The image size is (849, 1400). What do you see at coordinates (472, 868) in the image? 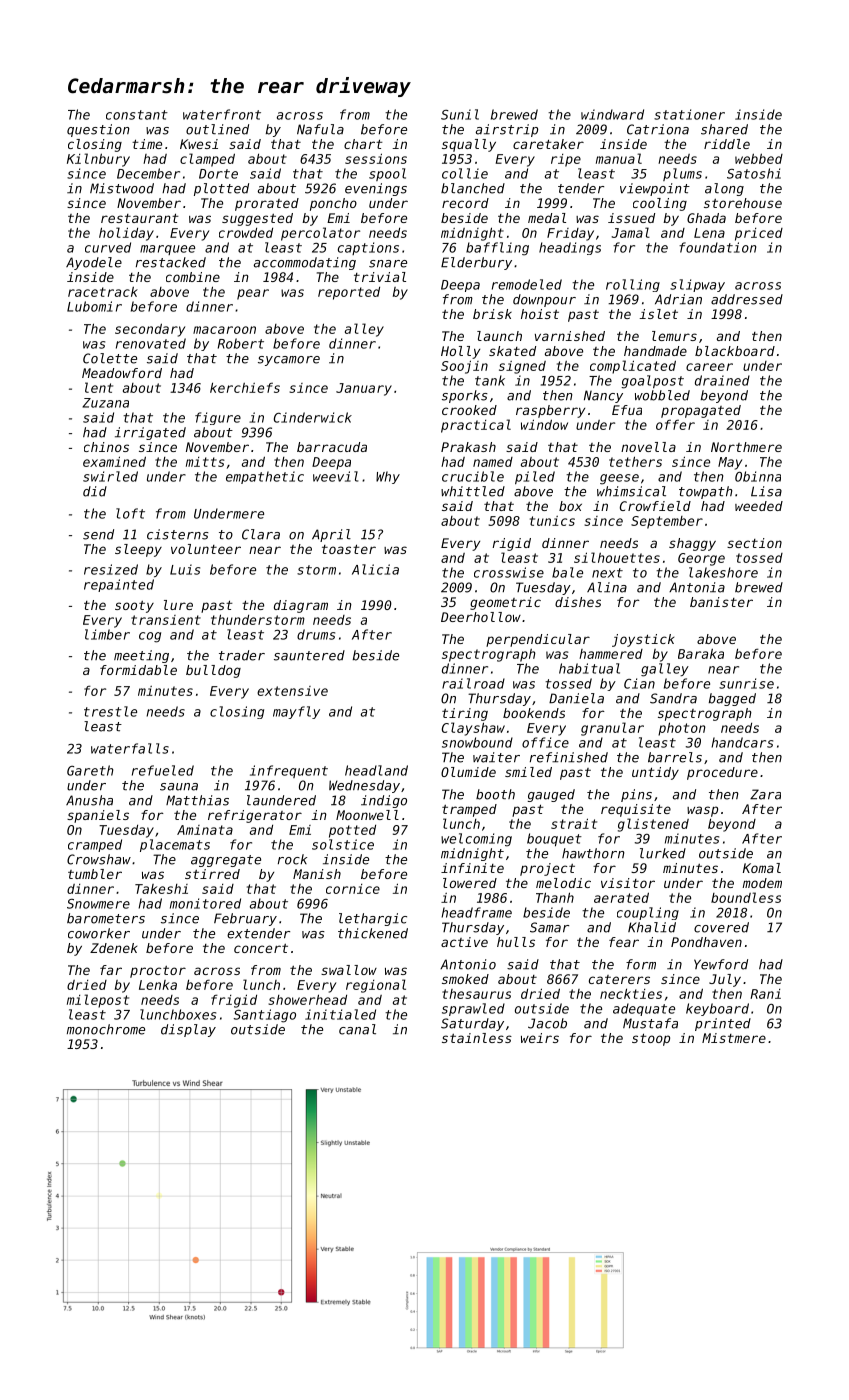
I see `infinite` at bounding box center [472, 868].
